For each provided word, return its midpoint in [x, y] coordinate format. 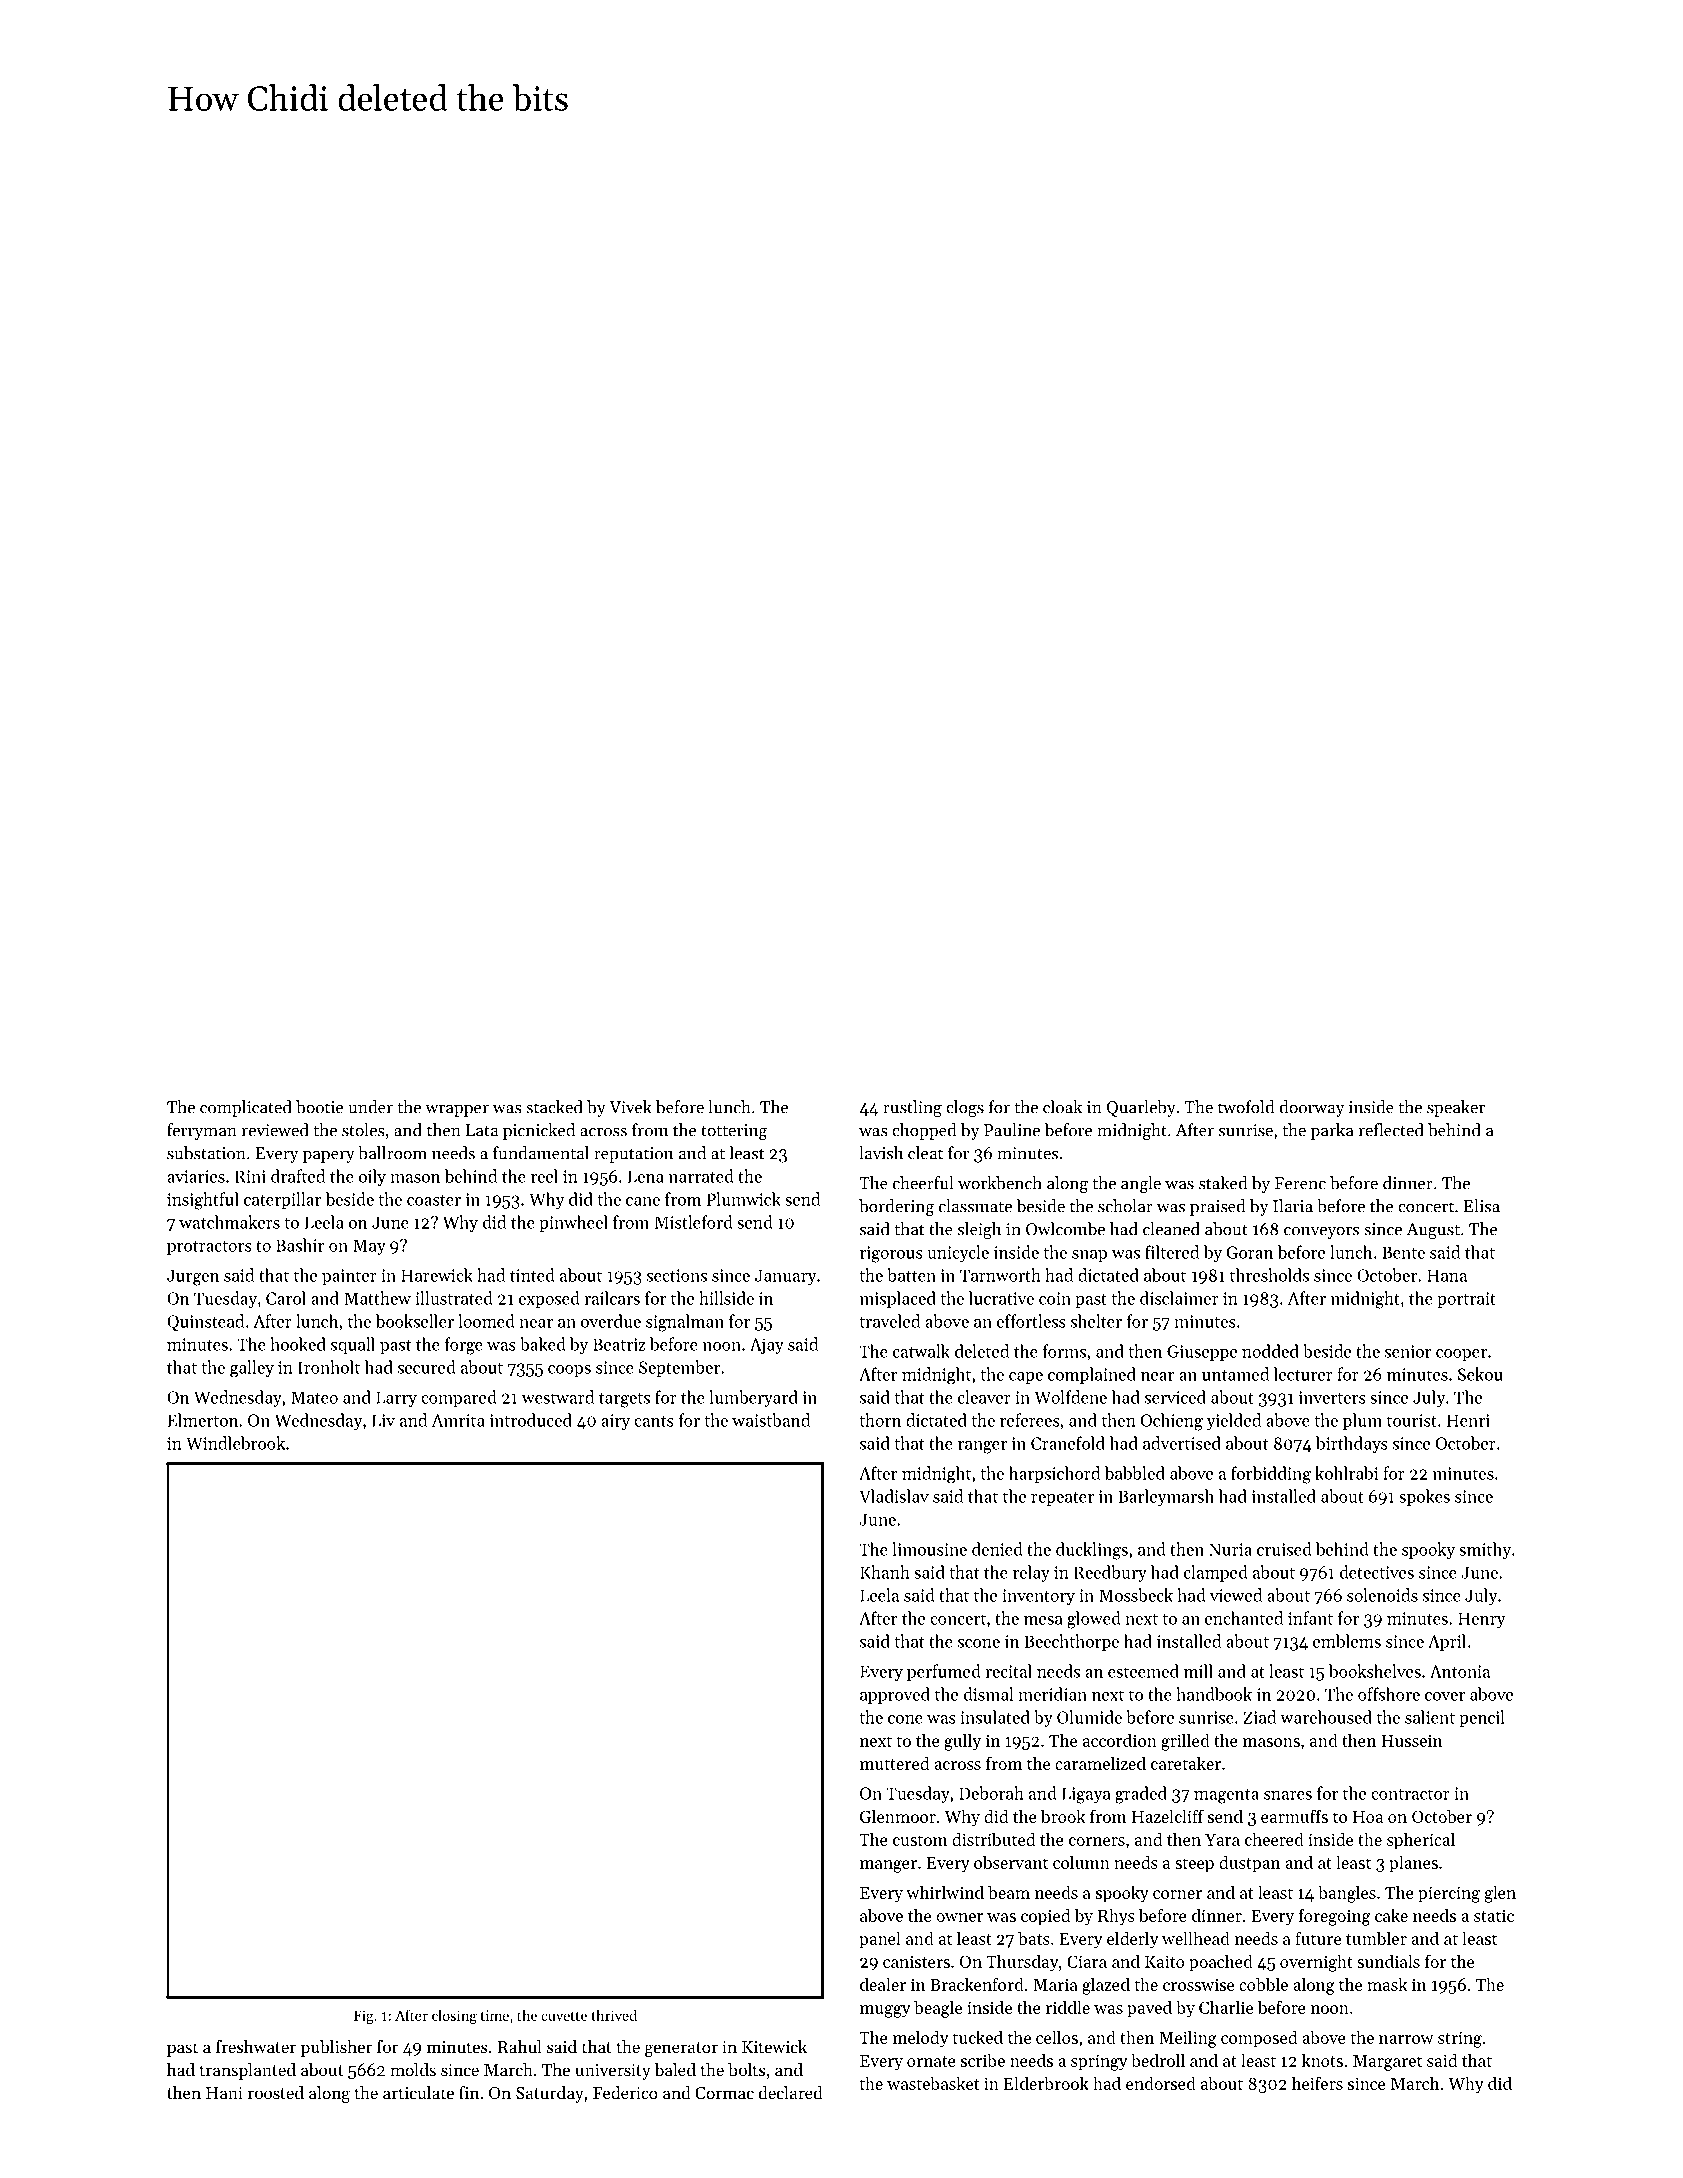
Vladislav [894, 1496]
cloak [1062, 1107]
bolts [746, 2069]
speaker [1456, 1108]
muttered [894, 1763]
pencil [1482, 1718]
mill [1198, 1671]
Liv [383, 1420]
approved [895, 1695]
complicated [246, 1108]
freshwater [256, 2046]
